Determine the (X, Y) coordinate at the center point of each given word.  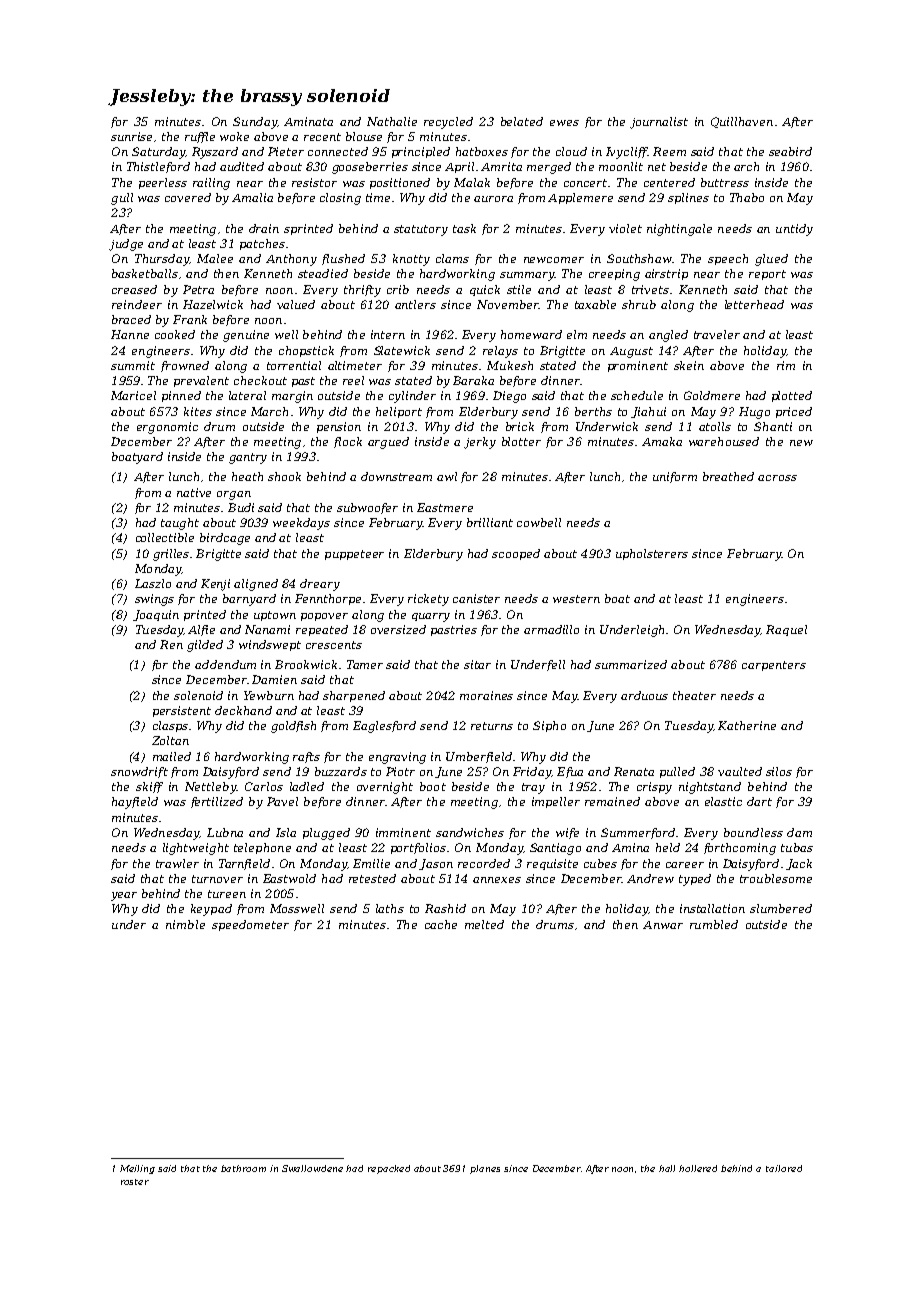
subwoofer (367, 508)
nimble (185, 924)
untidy (794, 230)
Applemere (580, 198)
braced (131, 319)
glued (771, 260)
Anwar (663, 925)
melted (484, 924)
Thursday (162, 260)
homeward (531, 334)
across (777, 478)
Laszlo (153, 583)
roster (135, 1182)
